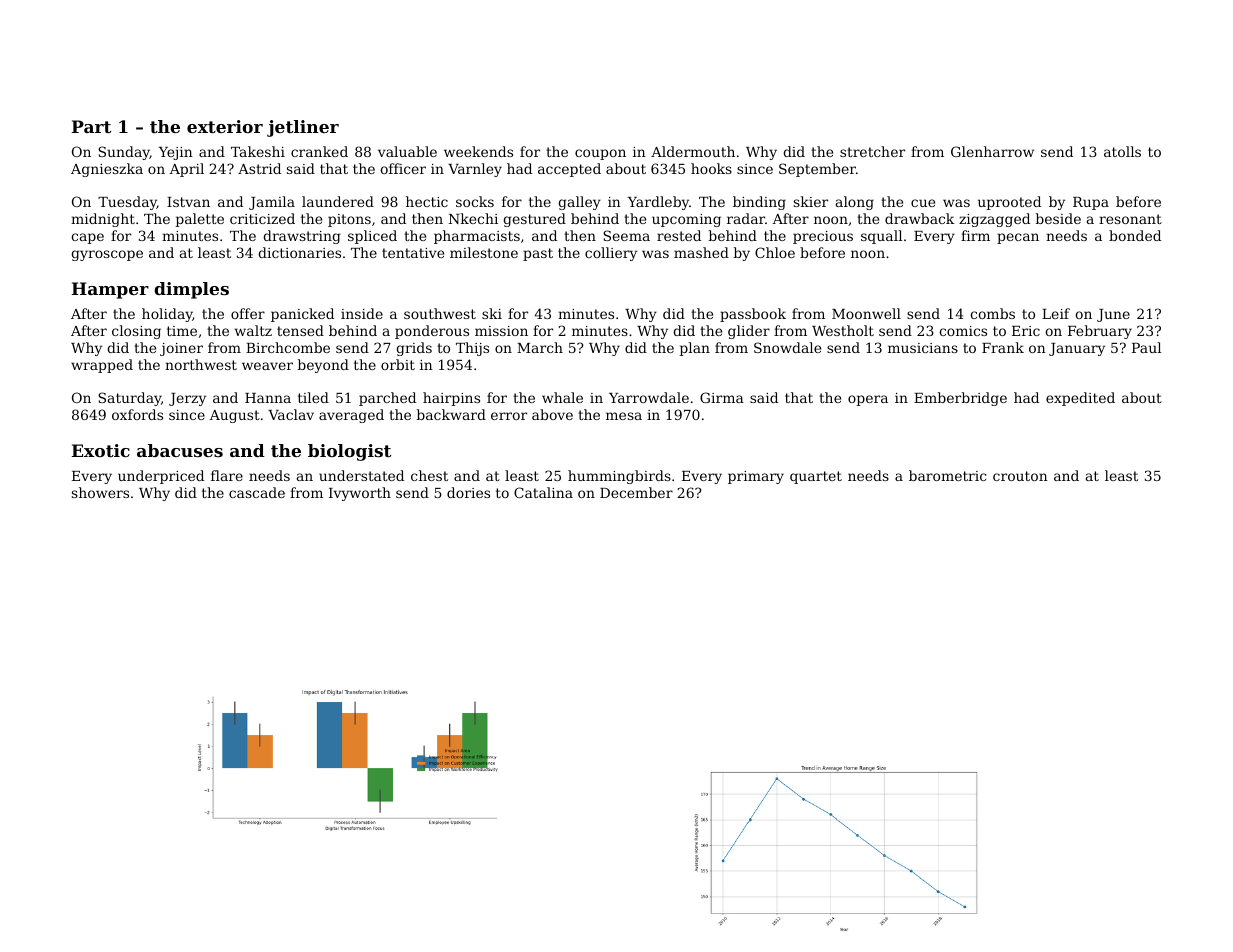 This screenshot has width=1233, height=952. Describe the element at coordinates (1135, 235) in the screenshot. I see `bonded` at that location.
